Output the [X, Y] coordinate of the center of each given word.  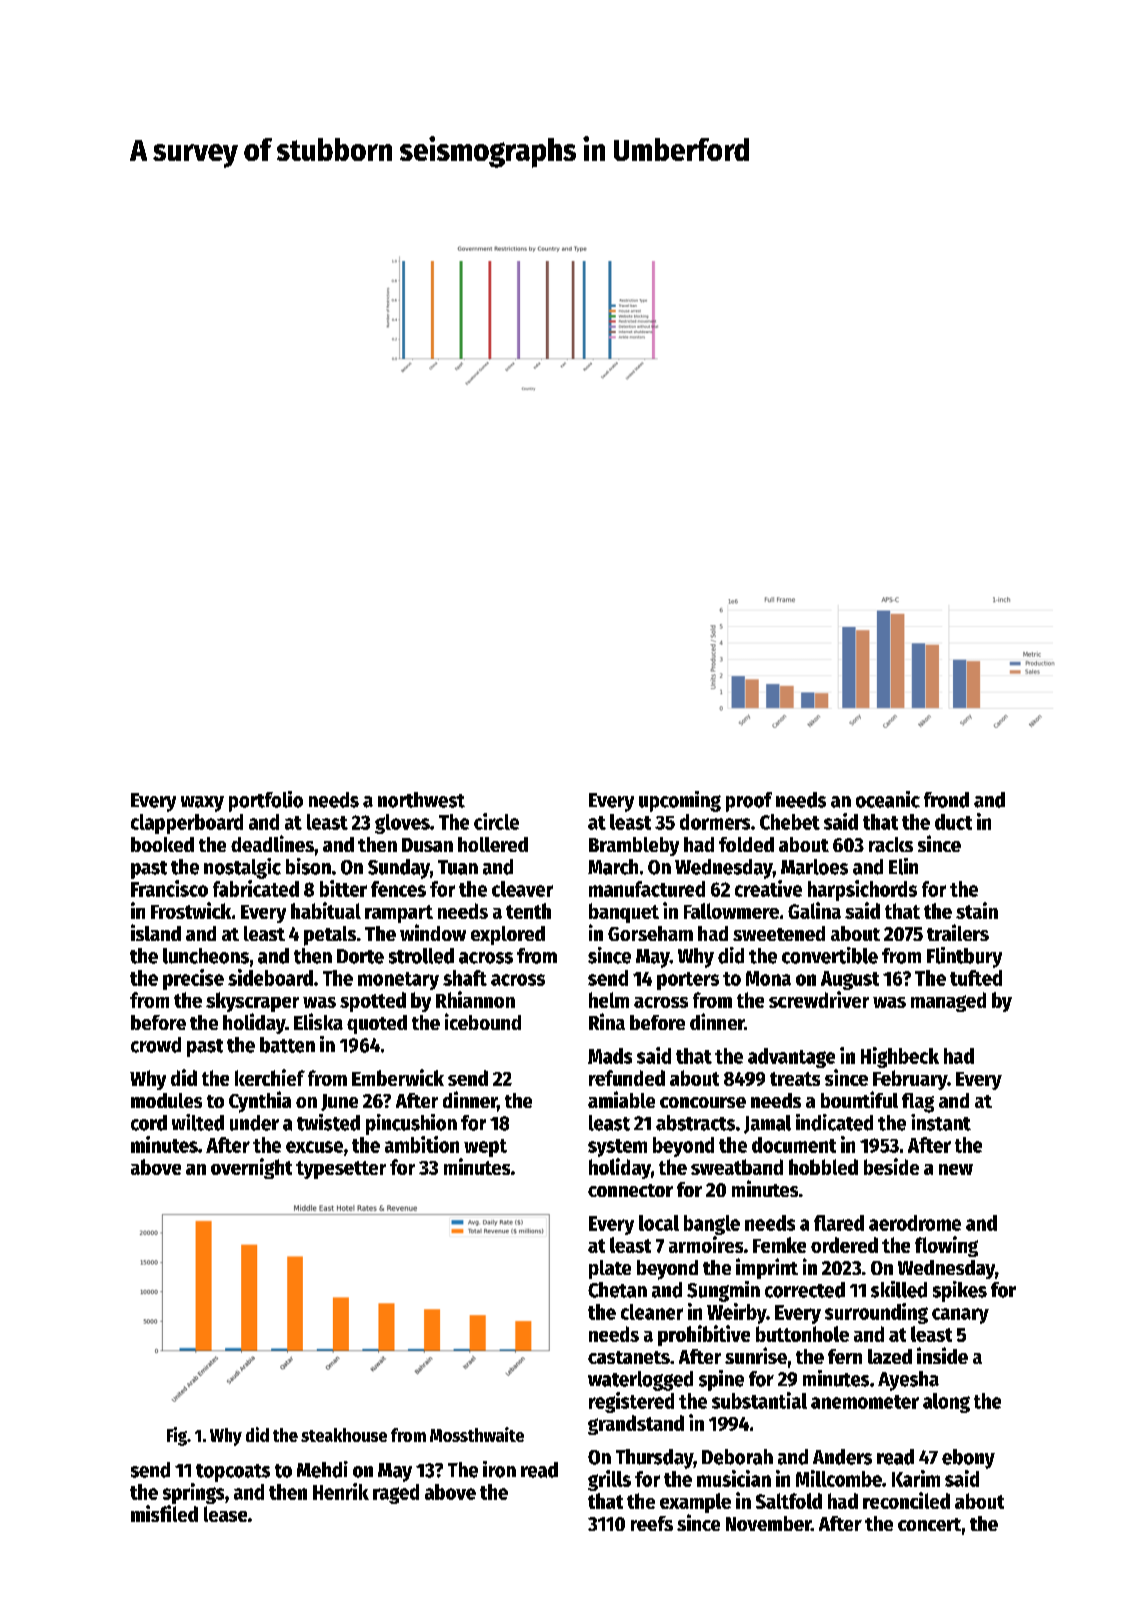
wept [485, 1148]
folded [746, 844]
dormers [715, 822]
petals [330, 936]
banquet [624, 913]
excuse [314, 1147]
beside [891, 1166]
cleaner [652, 1312]
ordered [844, 1245]
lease [225, 1514]
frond [946, 800]
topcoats [233, 1473]
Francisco [169, 888]
